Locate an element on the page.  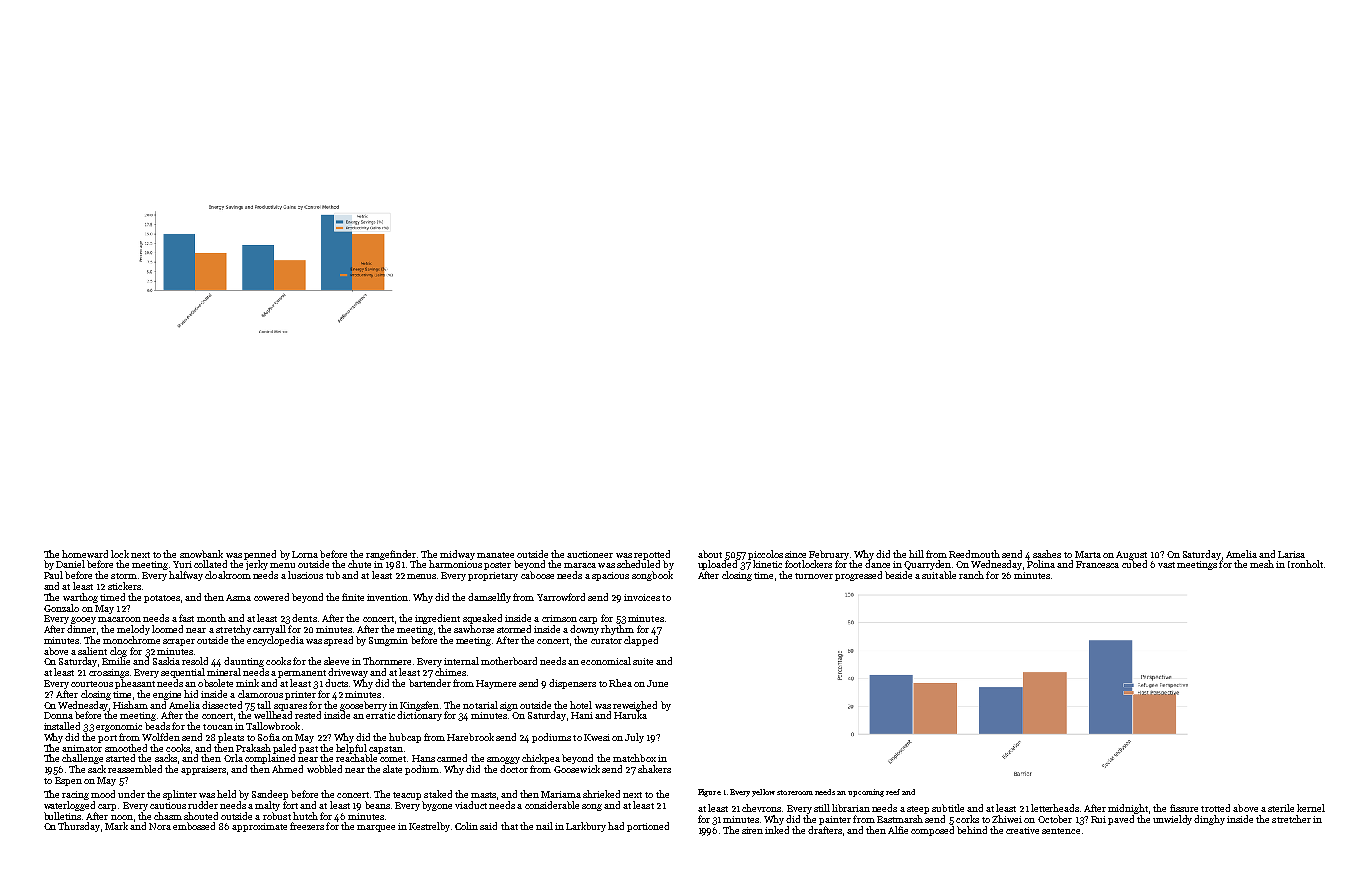
clog is located at coordinates (118, 652).
